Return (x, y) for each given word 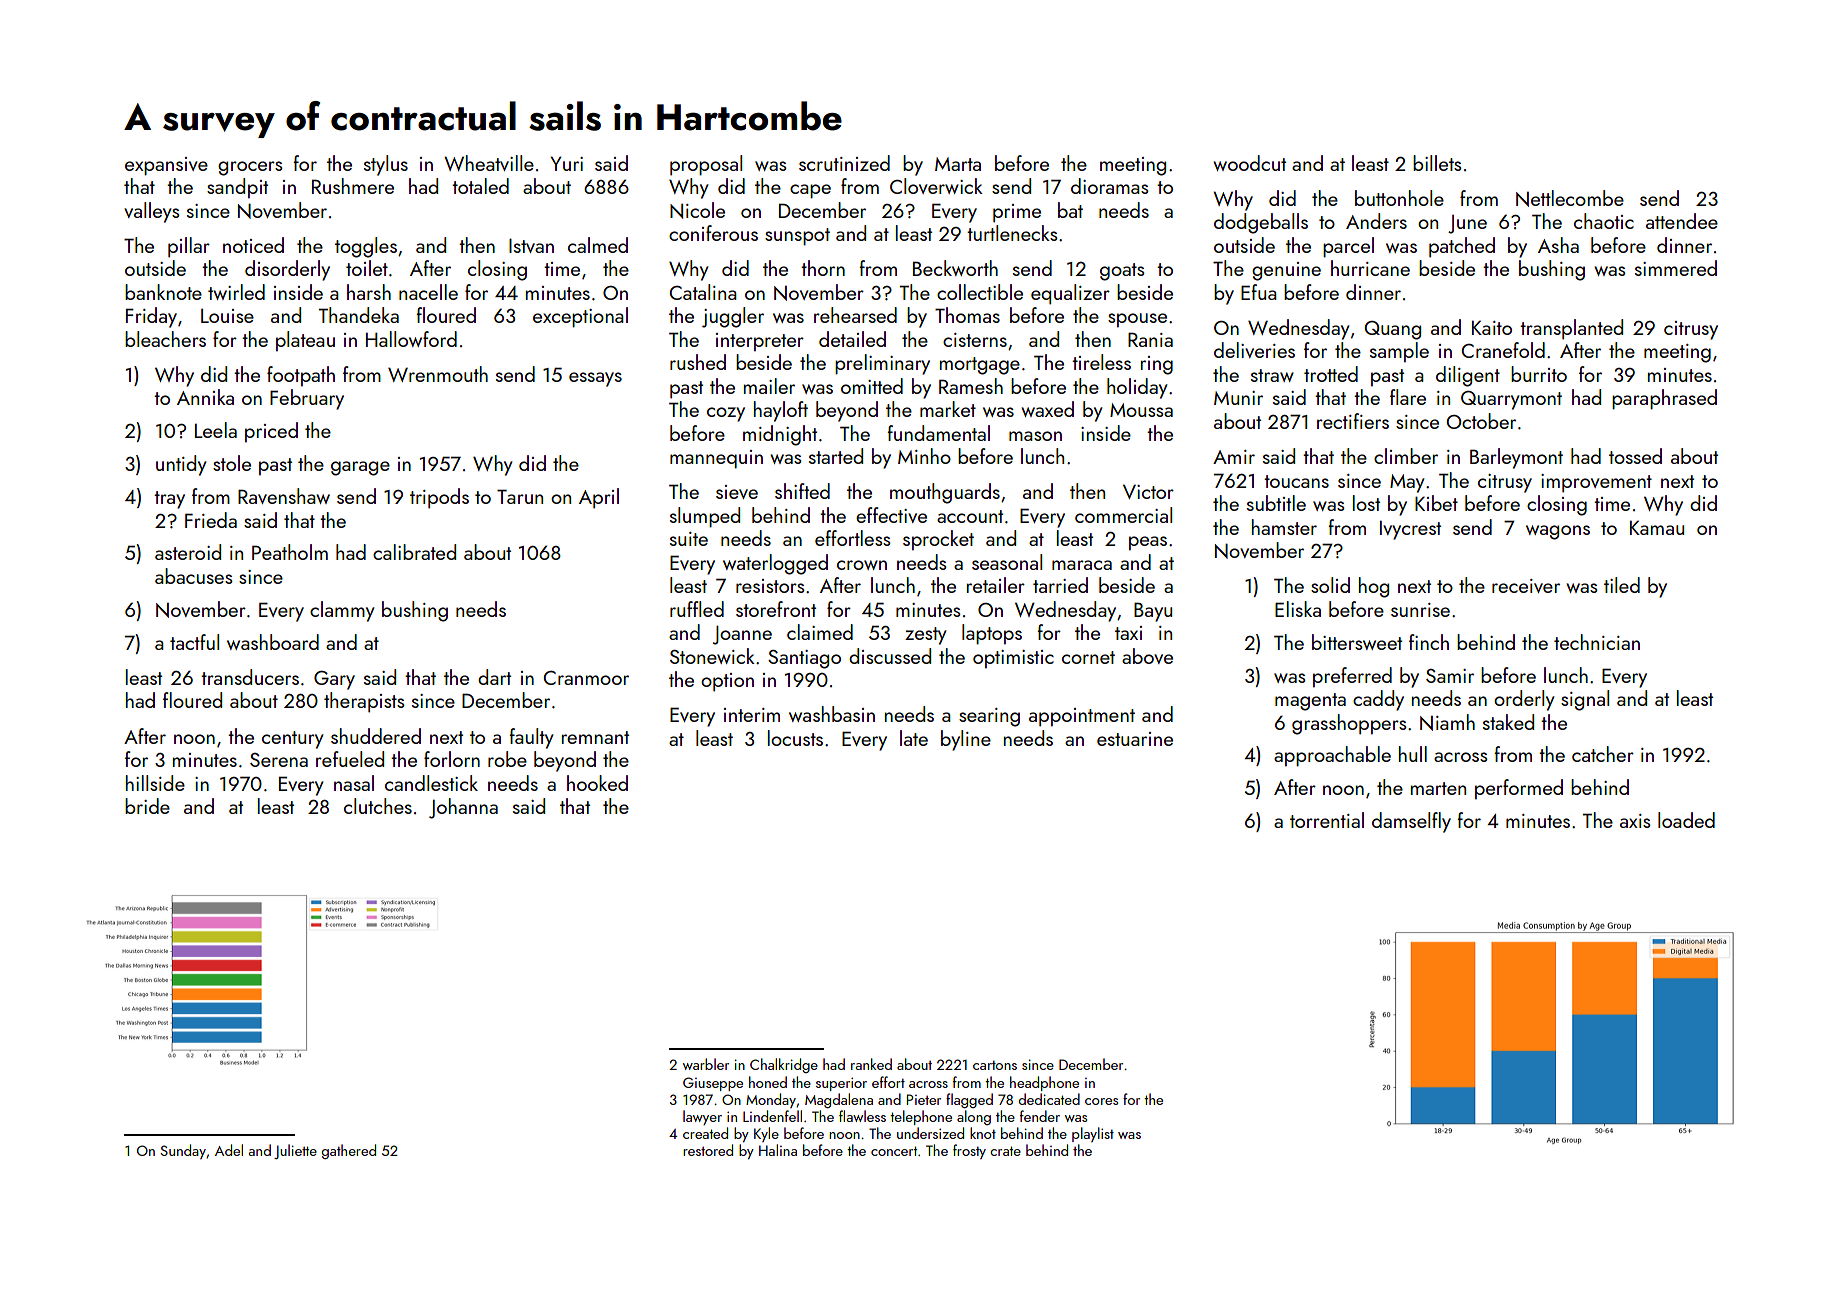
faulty (531, 738)
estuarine (1135, 739)
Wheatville (489, 163)
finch (1429, 642)
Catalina (703, 292)
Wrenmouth (438, 374)
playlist (1093, 1134)
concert (894, 1151)
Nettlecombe (1570, 198)
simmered (1676, 268)
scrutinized (844, 163)
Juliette (295, 1151)
